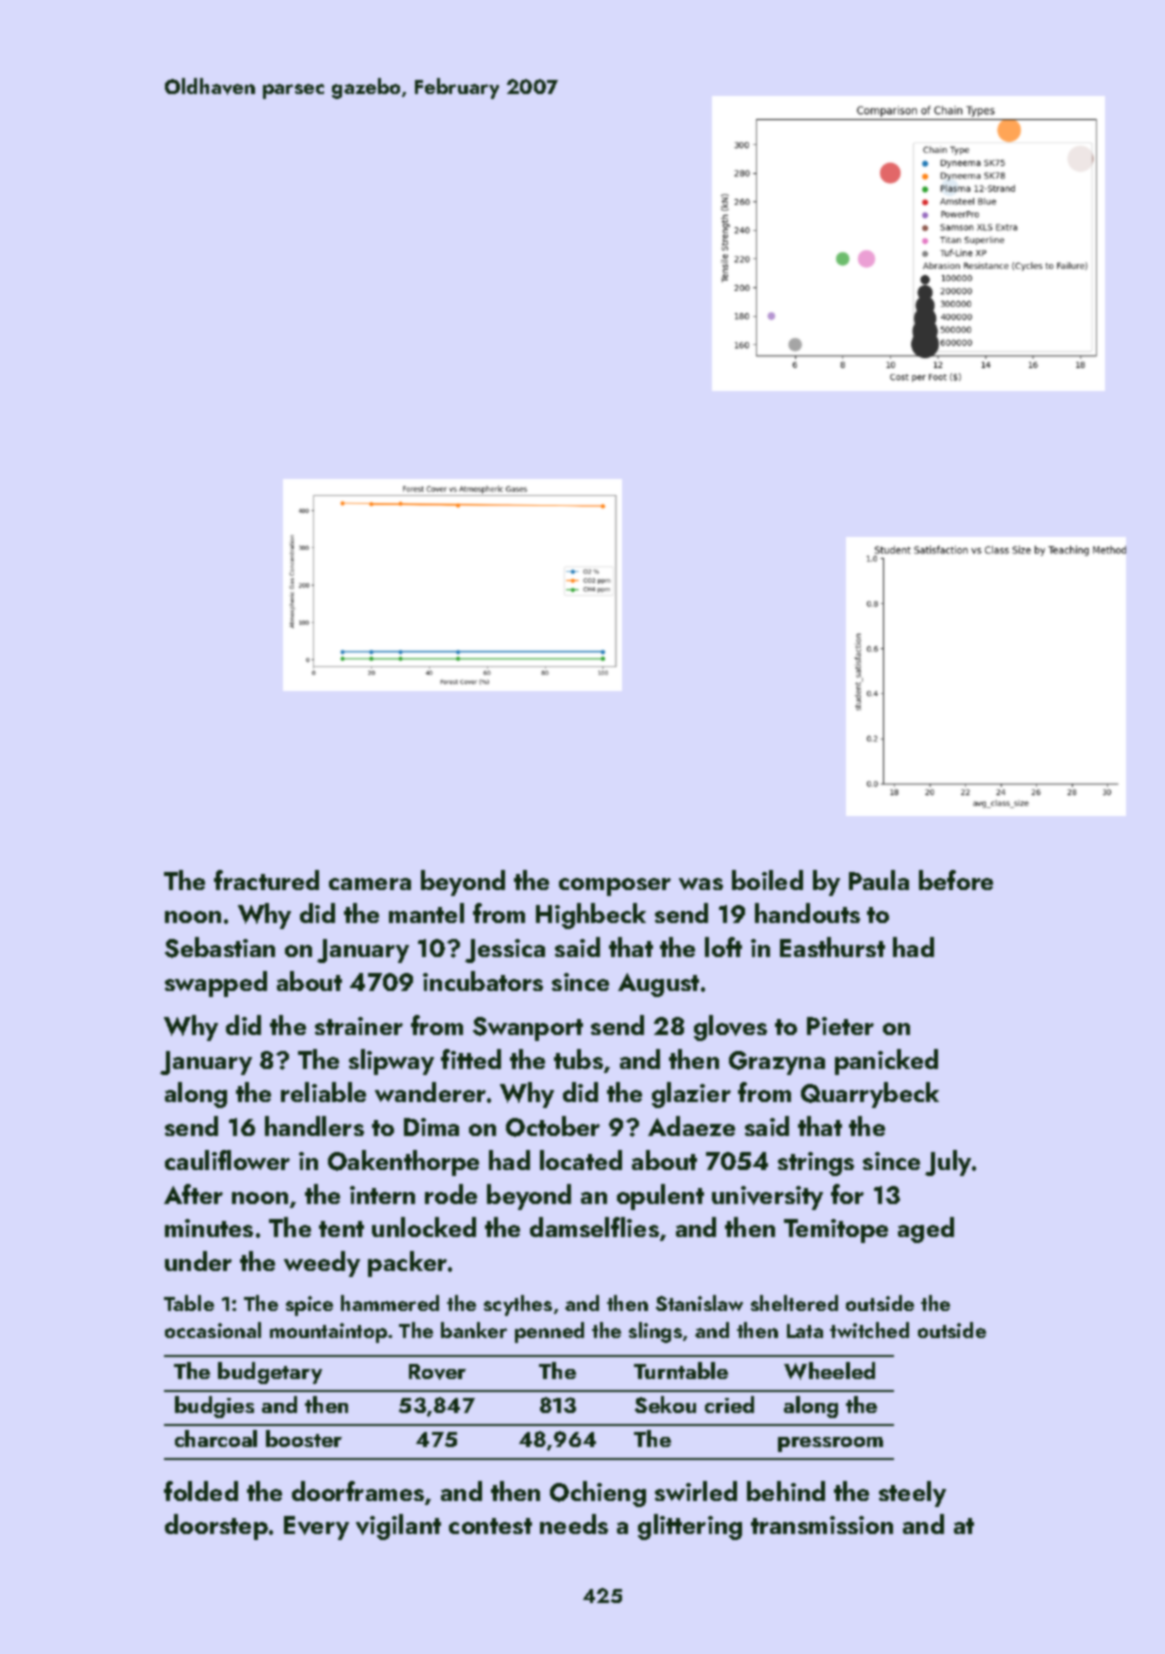  What do you see at coordinates (328, 1333) in the image?
I see `mountaintop` at bounding box center [328, 1333].
